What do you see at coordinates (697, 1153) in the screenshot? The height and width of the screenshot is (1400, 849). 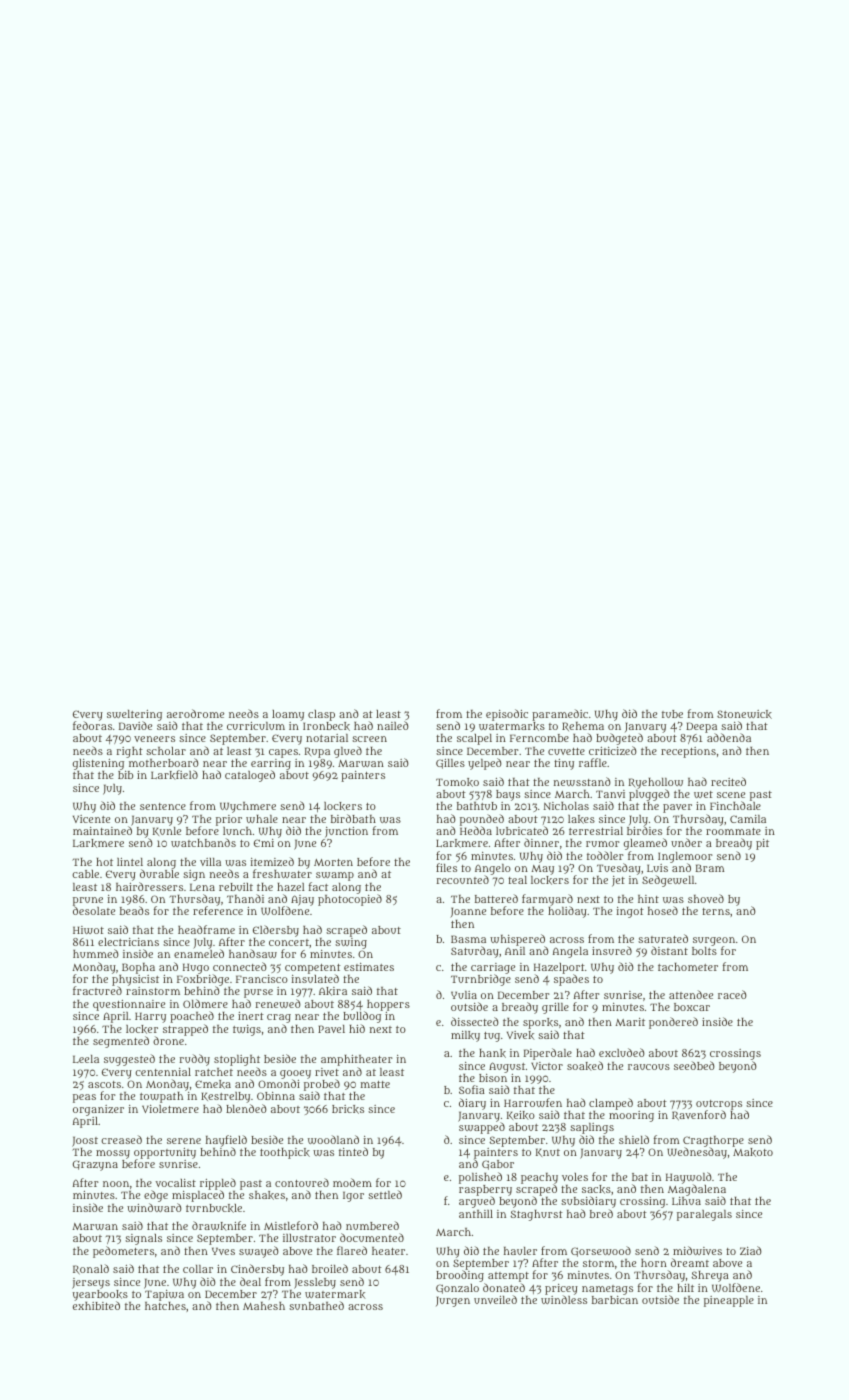 I see `Wednesday` at bounding box center [697, 1153].
